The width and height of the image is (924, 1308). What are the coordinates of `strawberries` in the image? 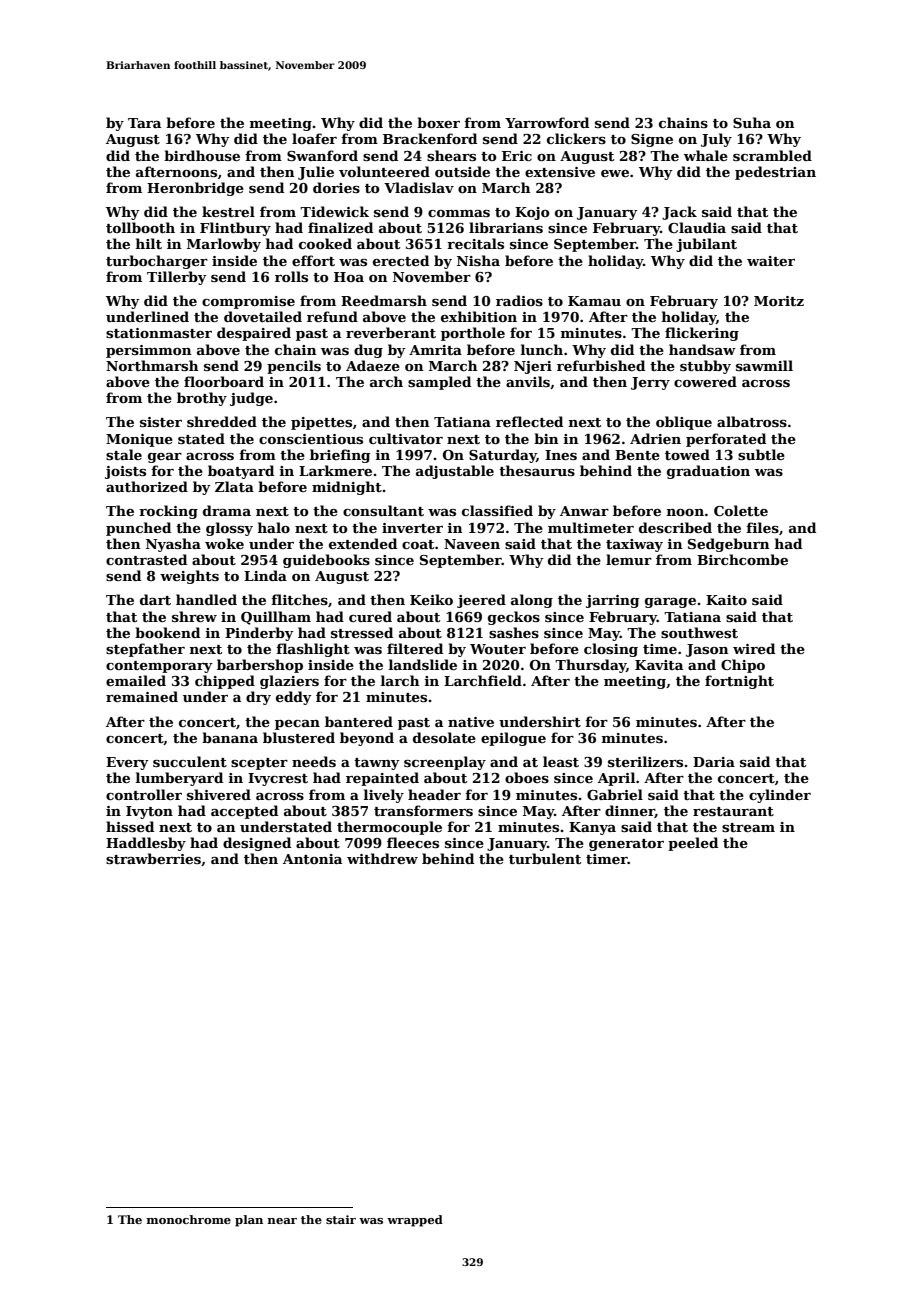 It's located at (153, 858).
